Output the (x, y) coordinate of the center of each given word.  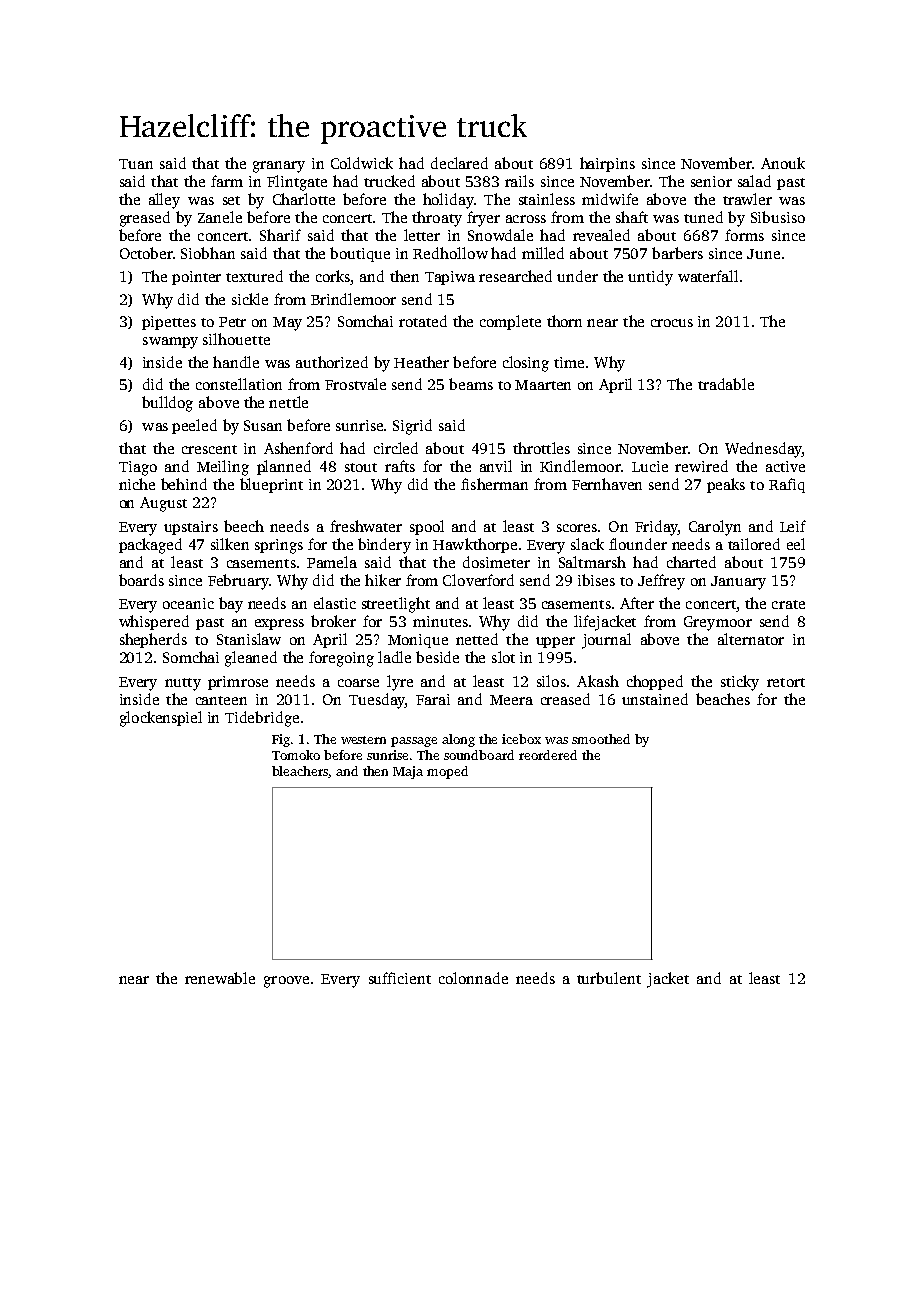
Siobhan (208, 253)
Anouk (783, 163)
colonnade (473, 978)
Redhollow (450, 253)
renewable (220, 978)
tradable (726, 384)
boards (141, 580)
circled (396, 448)
